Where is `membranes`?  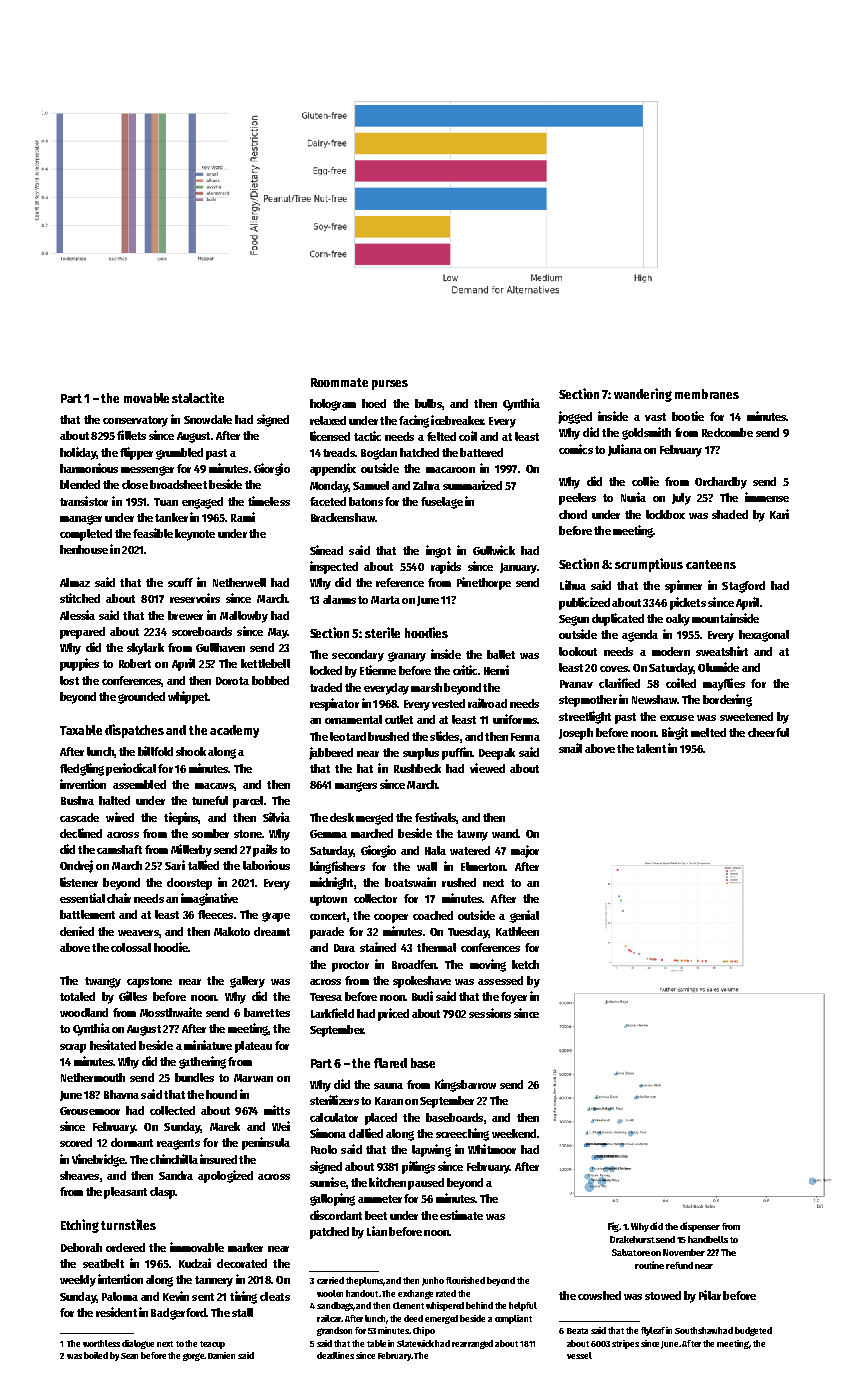
membranes is located at coordinates (707, 394).
